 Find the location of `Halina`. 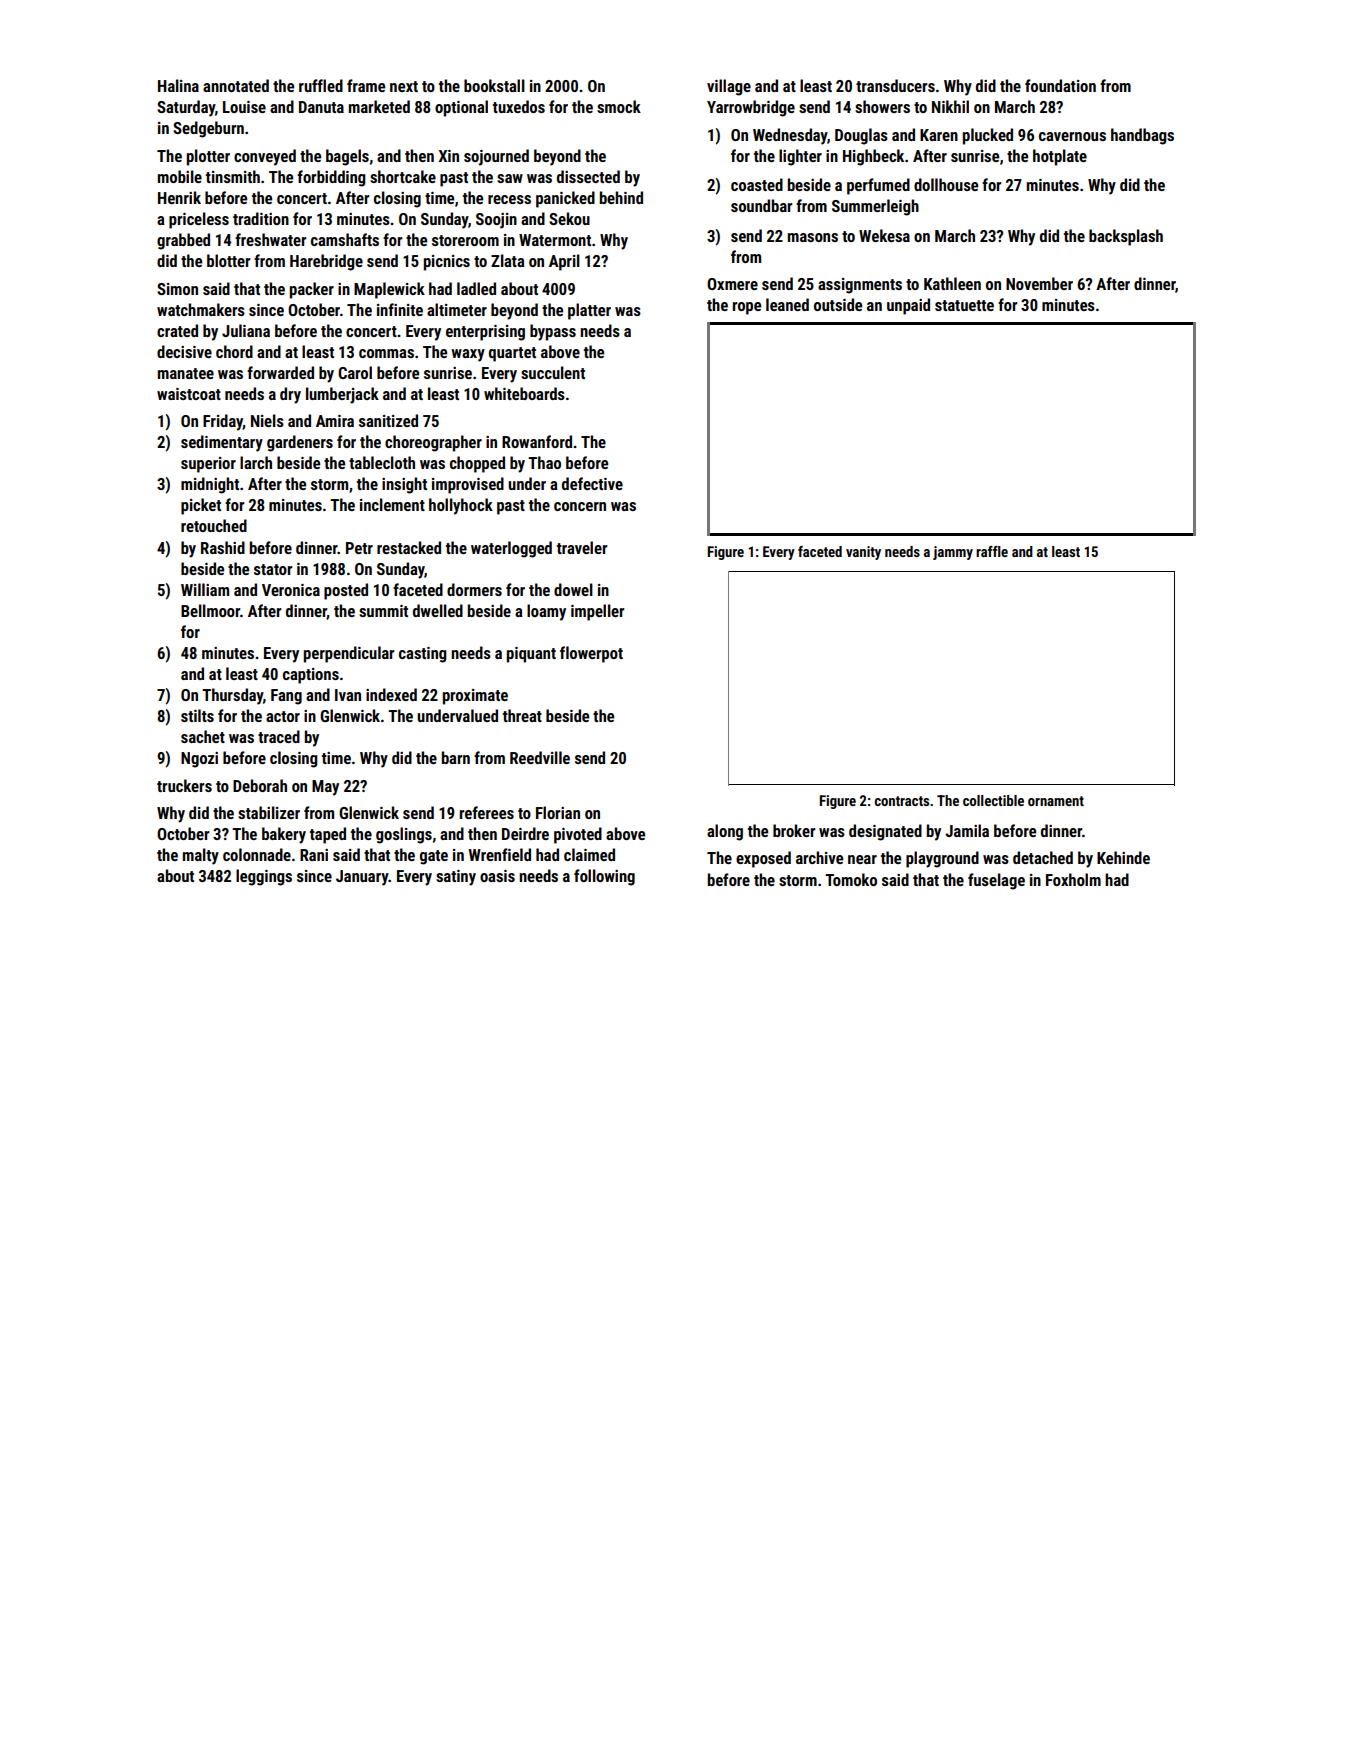

Halina is located at coordinates (178, 85).
